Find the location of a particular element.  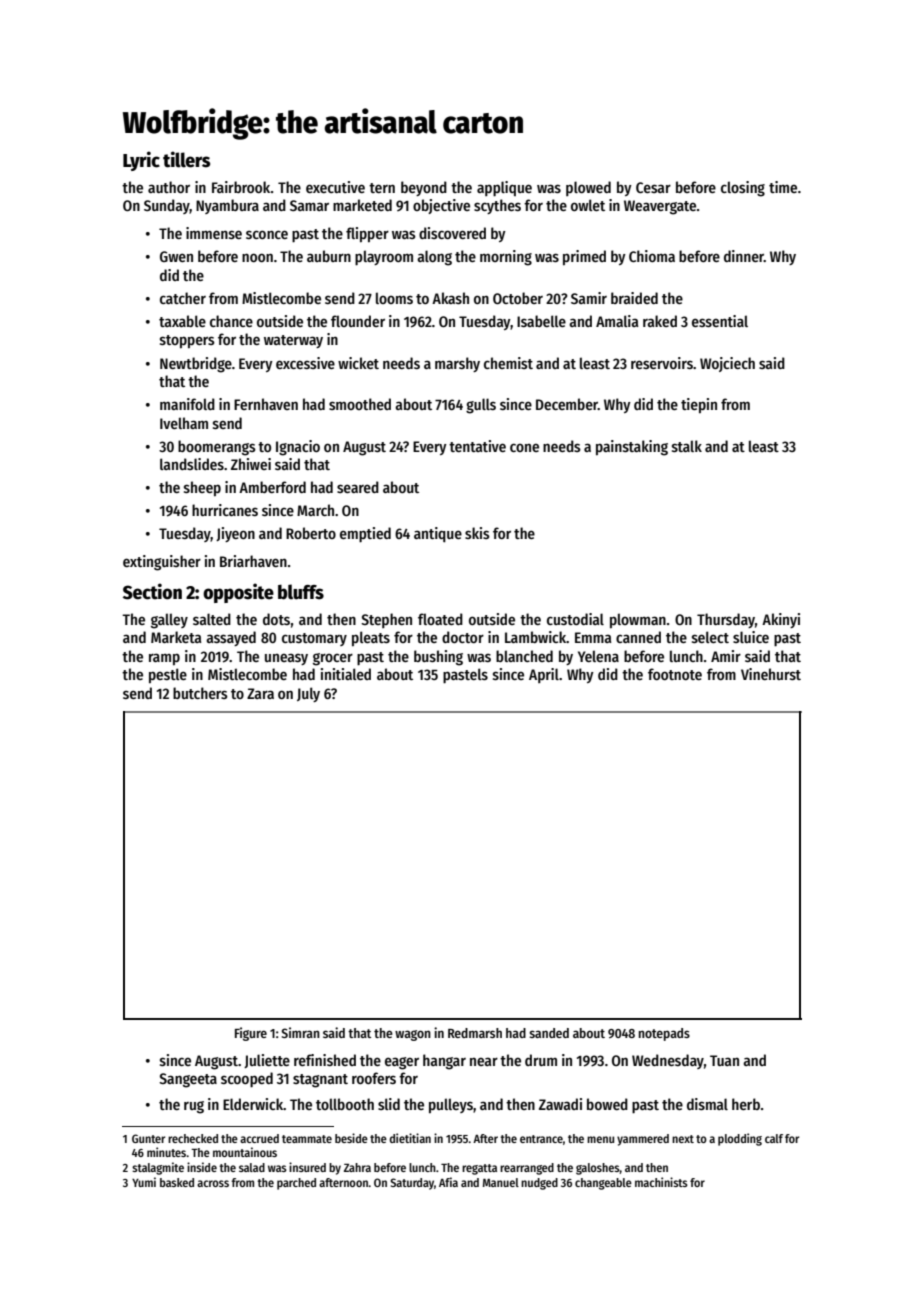

Wojciech is located at coordinates (727, 364).
